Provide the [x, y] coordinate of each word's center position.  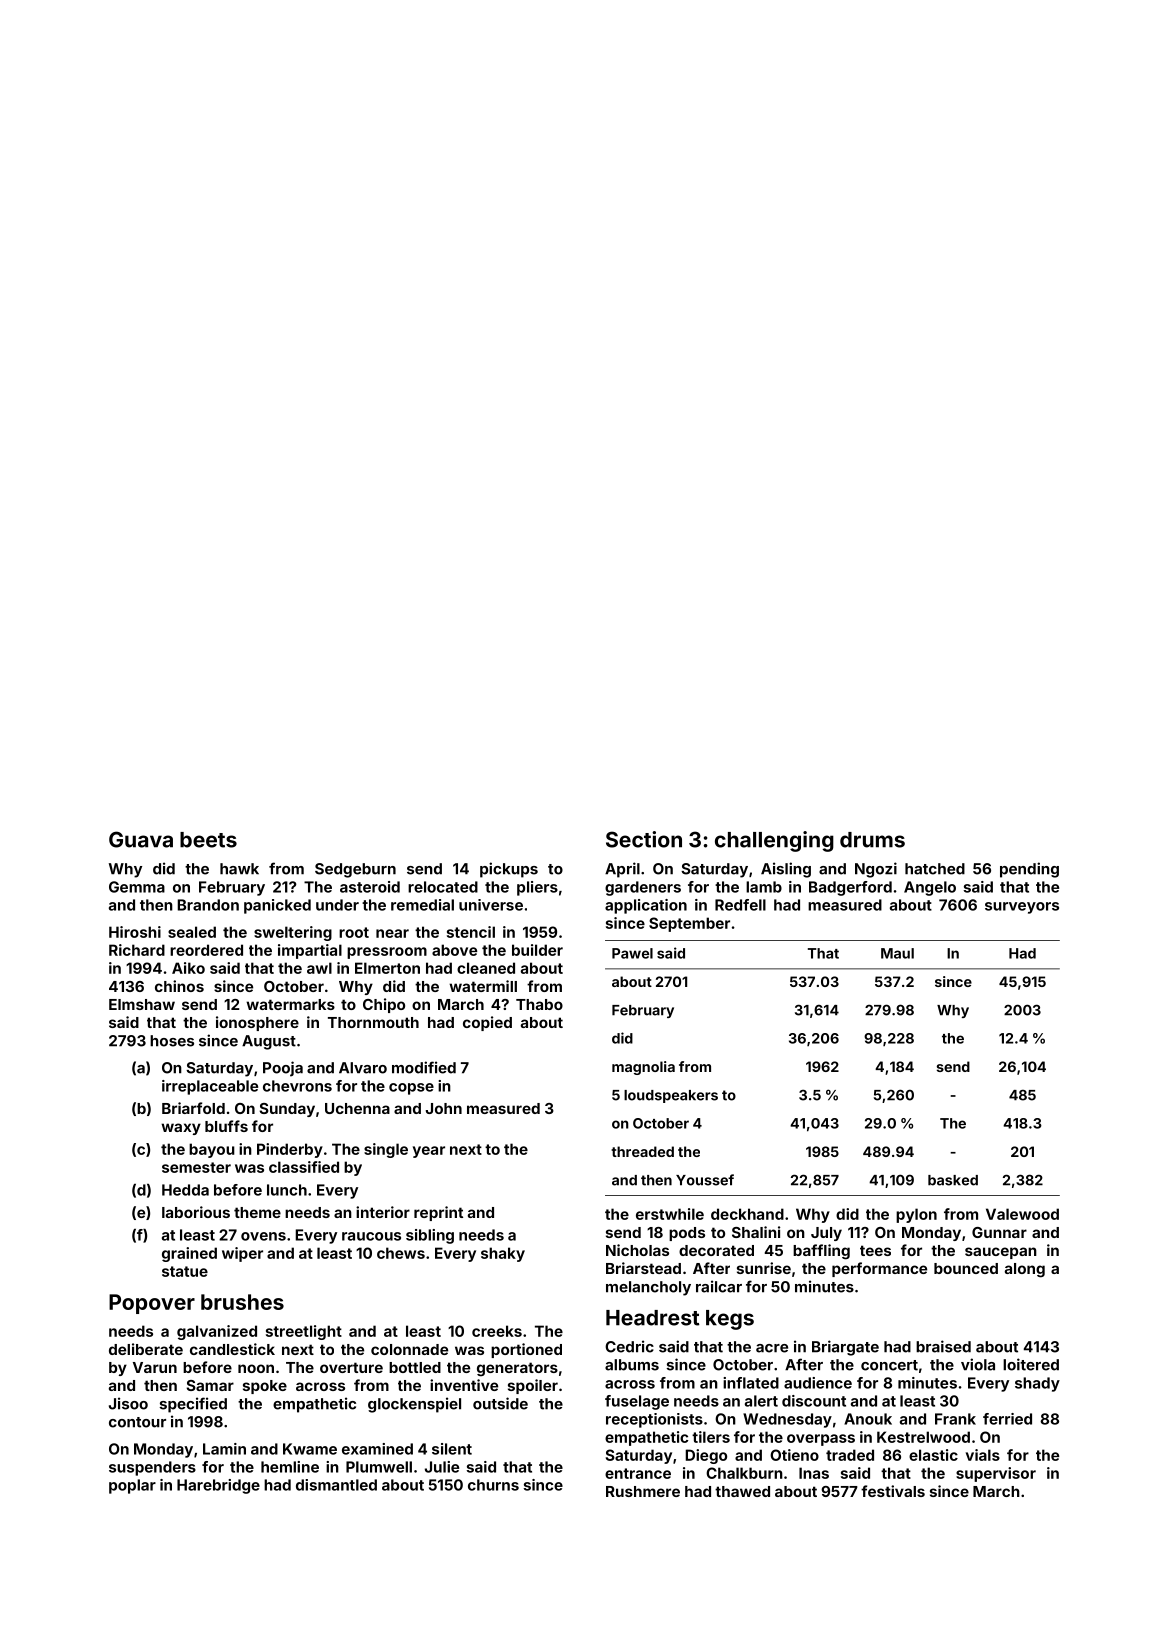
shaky [503, 1254]
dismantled [336, 1485]
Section [644, 839]
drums [872, 840]
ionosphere [257, 1023]
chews [401, 1253]
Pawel [632, 953]
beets [208, 840]
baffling [821, 1252]
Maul [897, 953]
